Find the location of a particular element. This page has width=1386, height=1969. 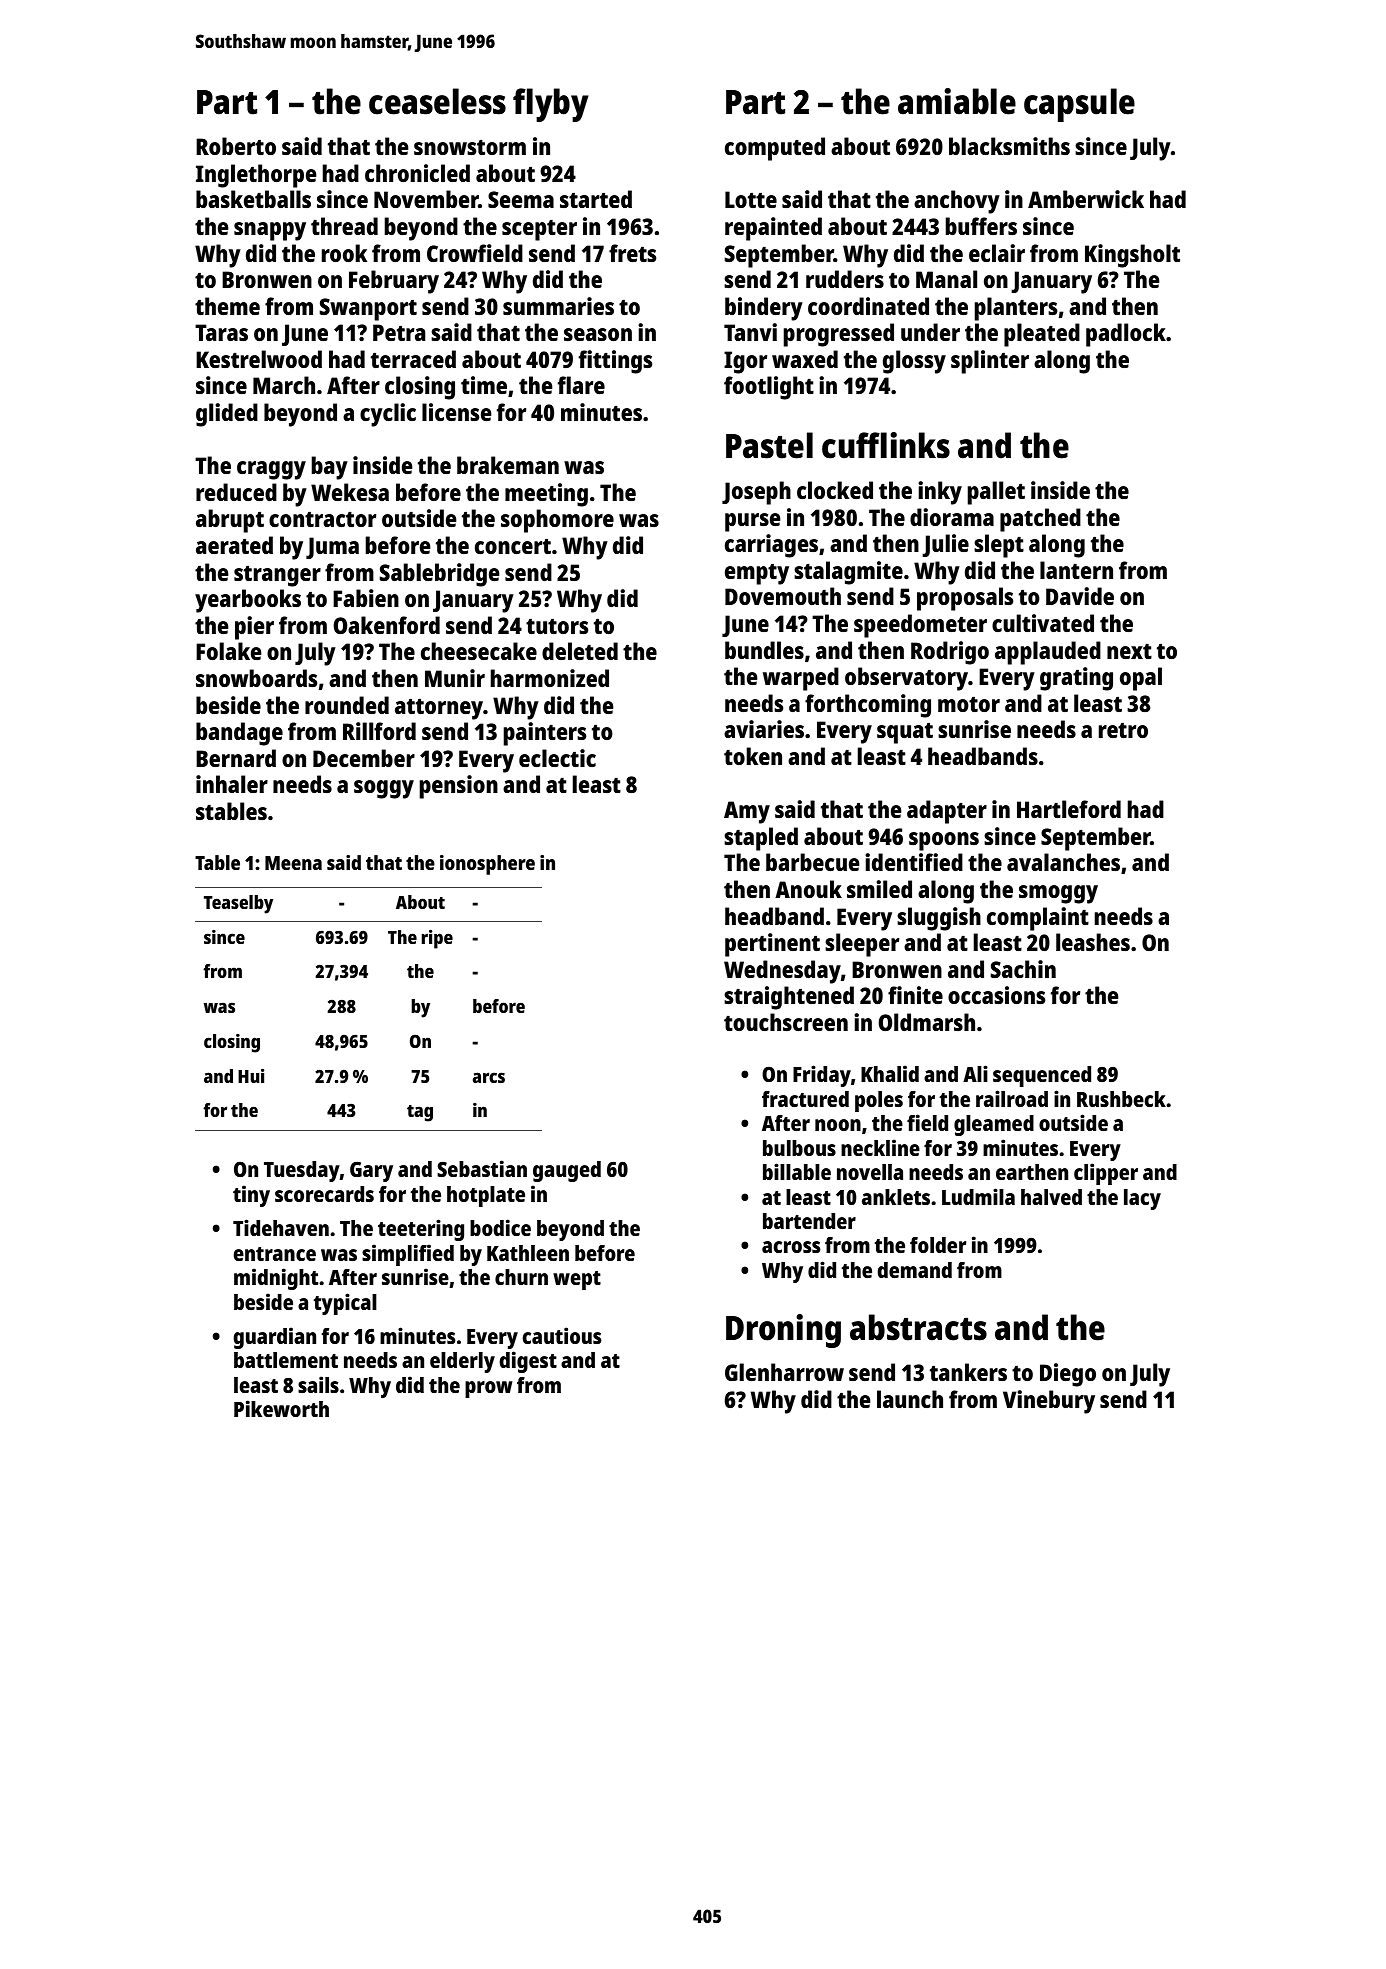

pertinent is located at coordinates (772, 945).
